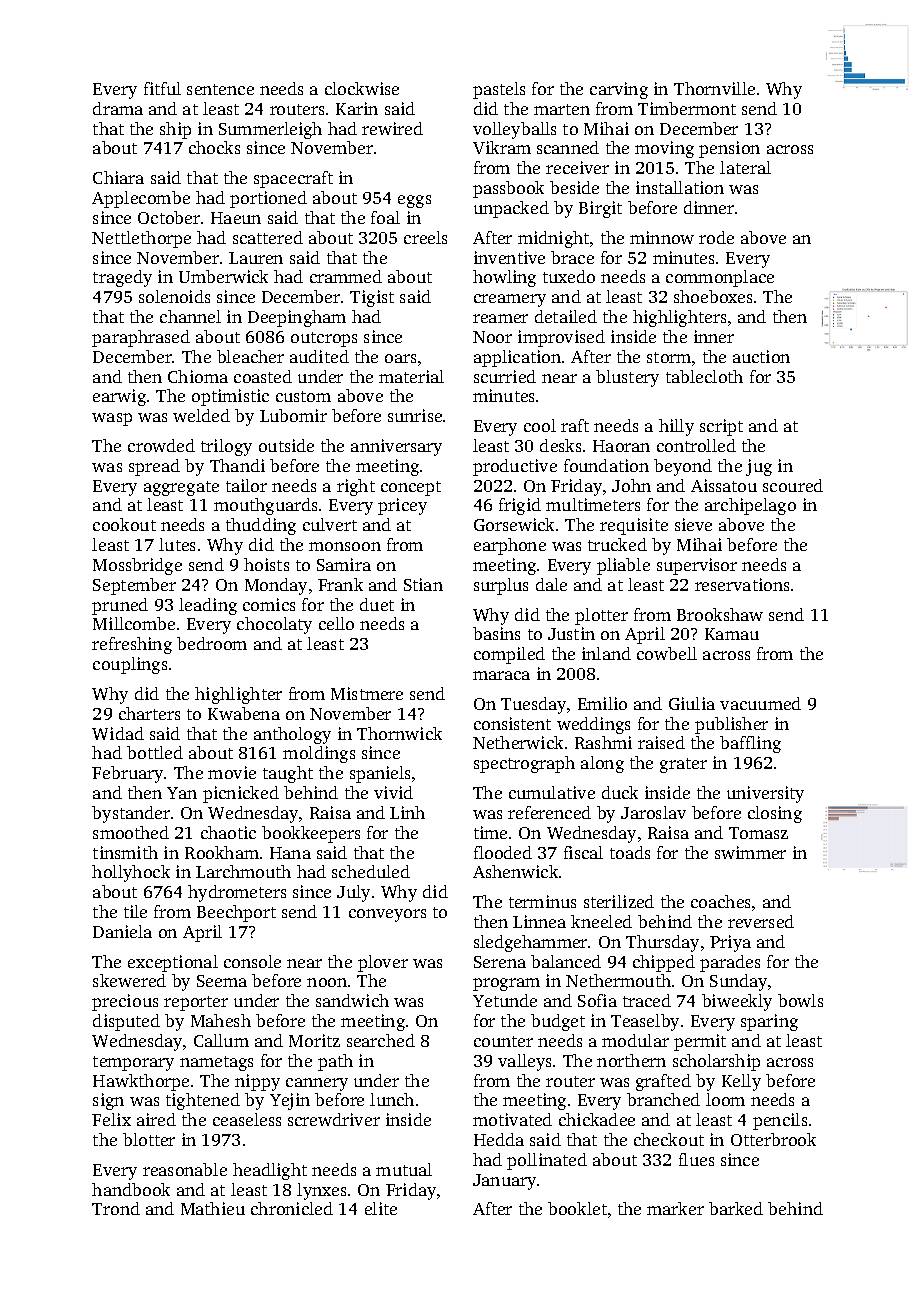 The height and width of the page is (1308, 924). Describe the element at coordinates (122, 931) in the page. I see `Daniela` at that location.
